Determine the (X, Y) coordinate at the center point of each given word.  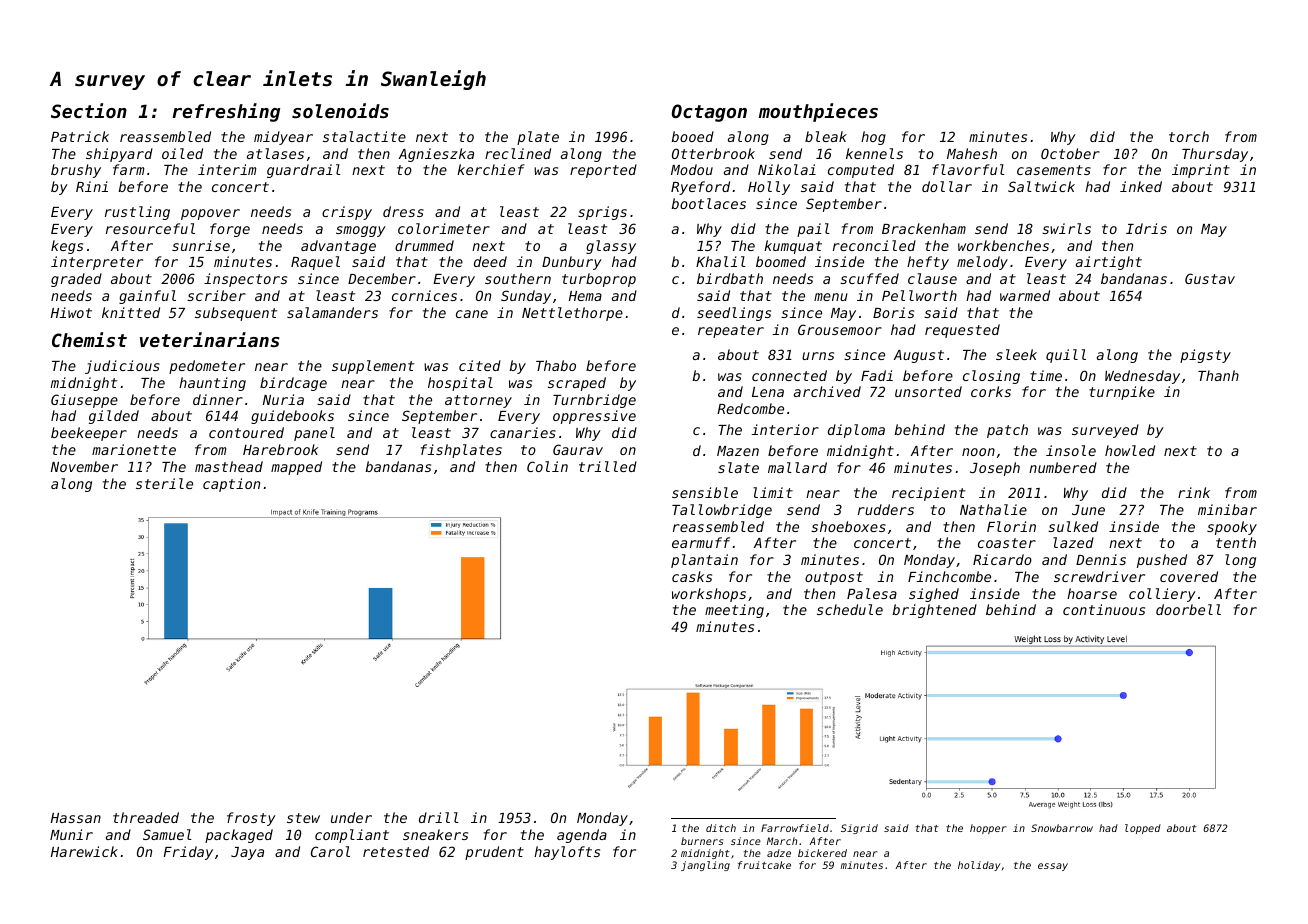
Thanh (1218, 375)
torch (1189, 136)
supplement (373, 367)
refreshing (226, 112)
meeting (734, 611)
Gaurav (578, 449)
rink (1194, 492)
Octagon (709, 113)
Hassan (76, 818)
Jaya (247, 853)
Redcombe (750, 408)
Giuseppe (84, 401)
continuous (1104, 609)
